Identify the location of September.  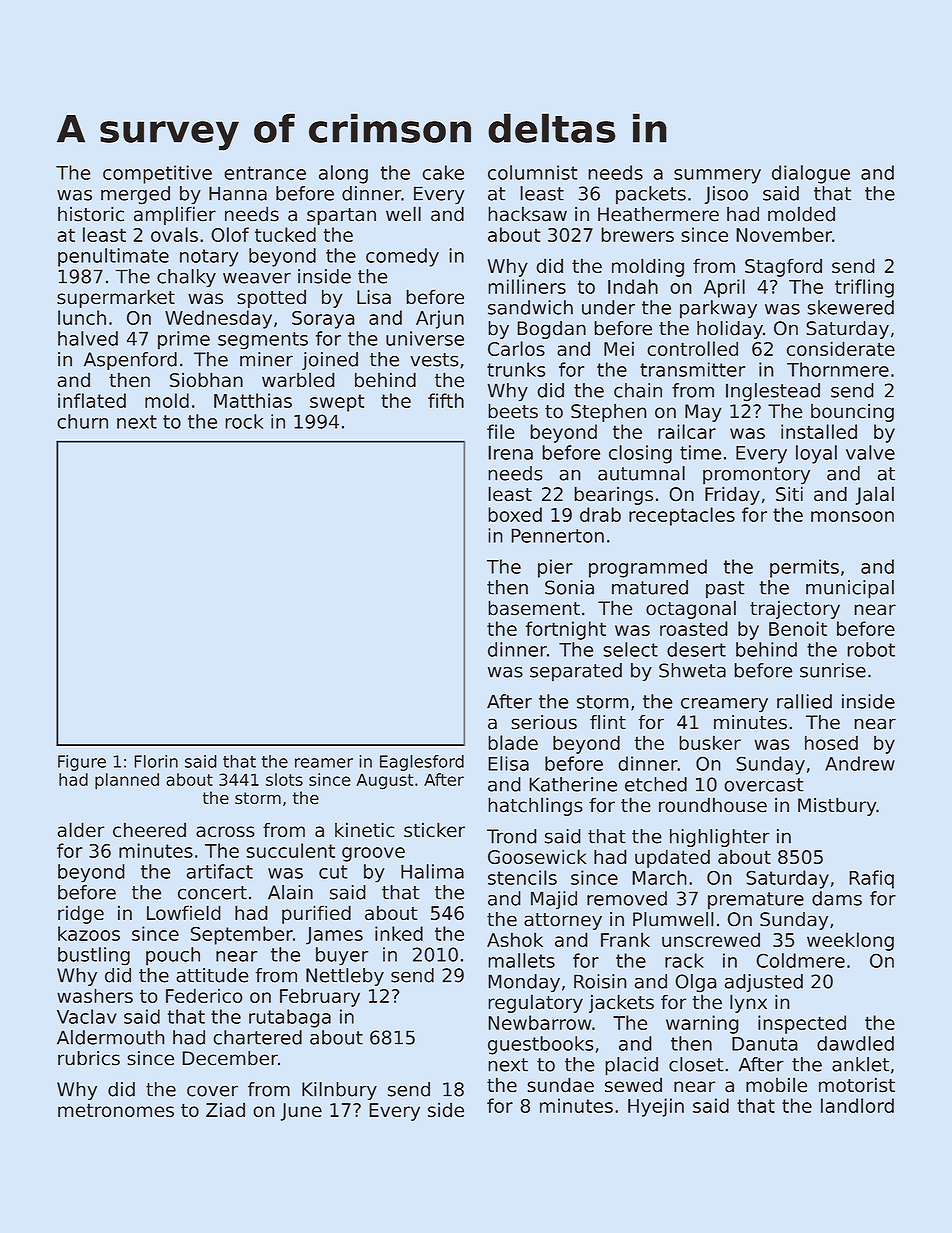
(242, 935).
